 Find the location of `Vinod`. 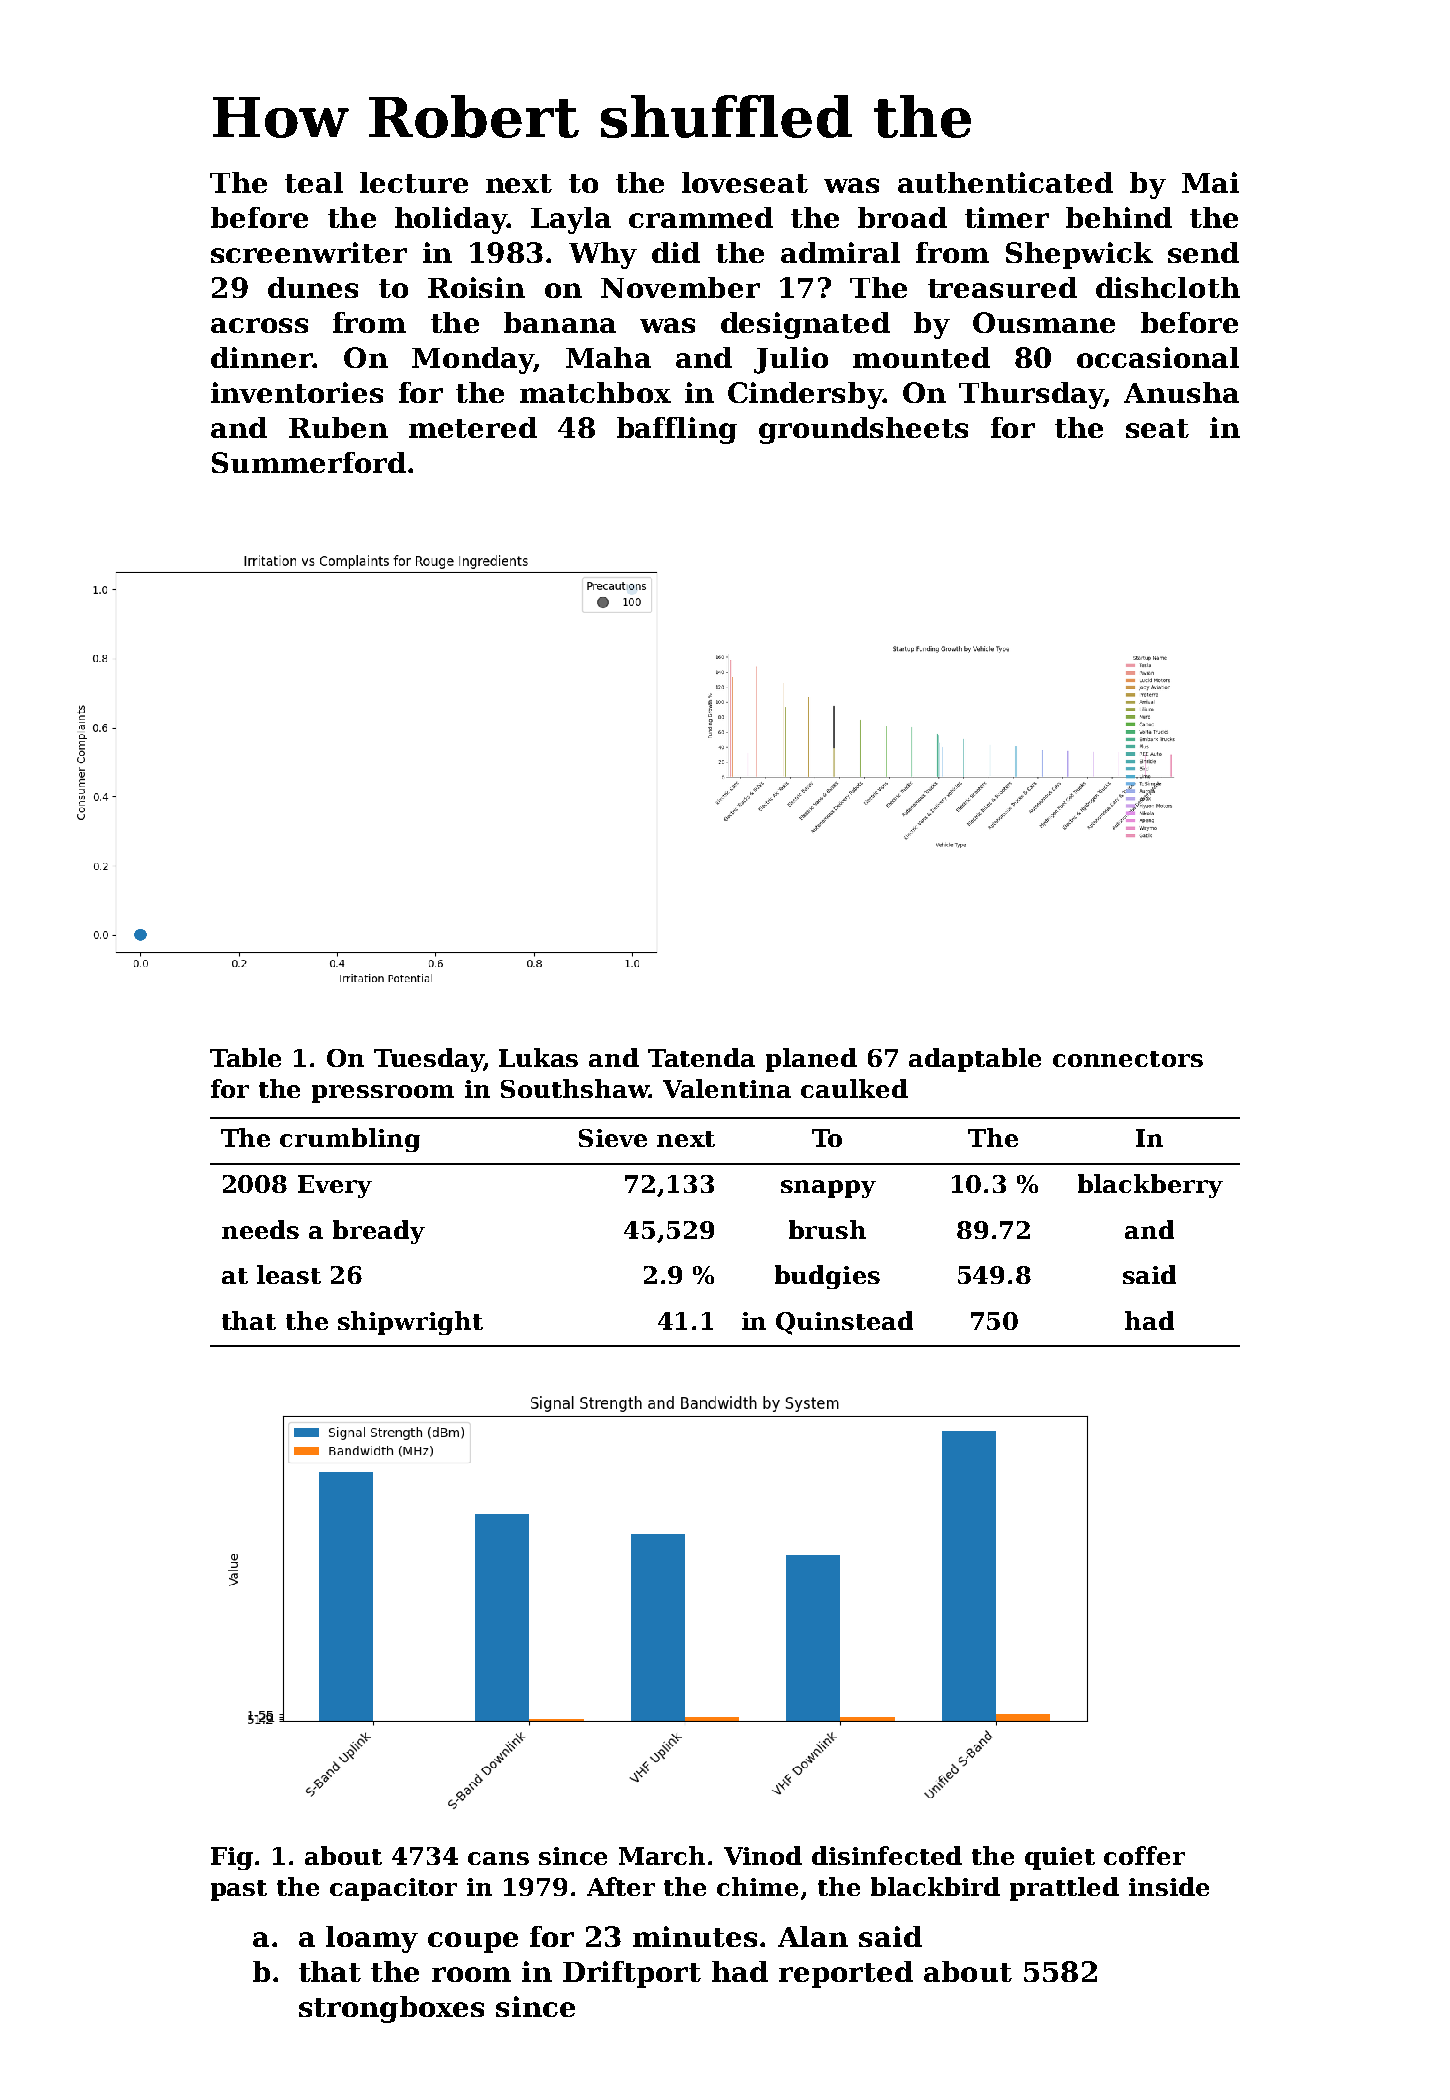

Vinod is located at coordinates (763, 1855).
